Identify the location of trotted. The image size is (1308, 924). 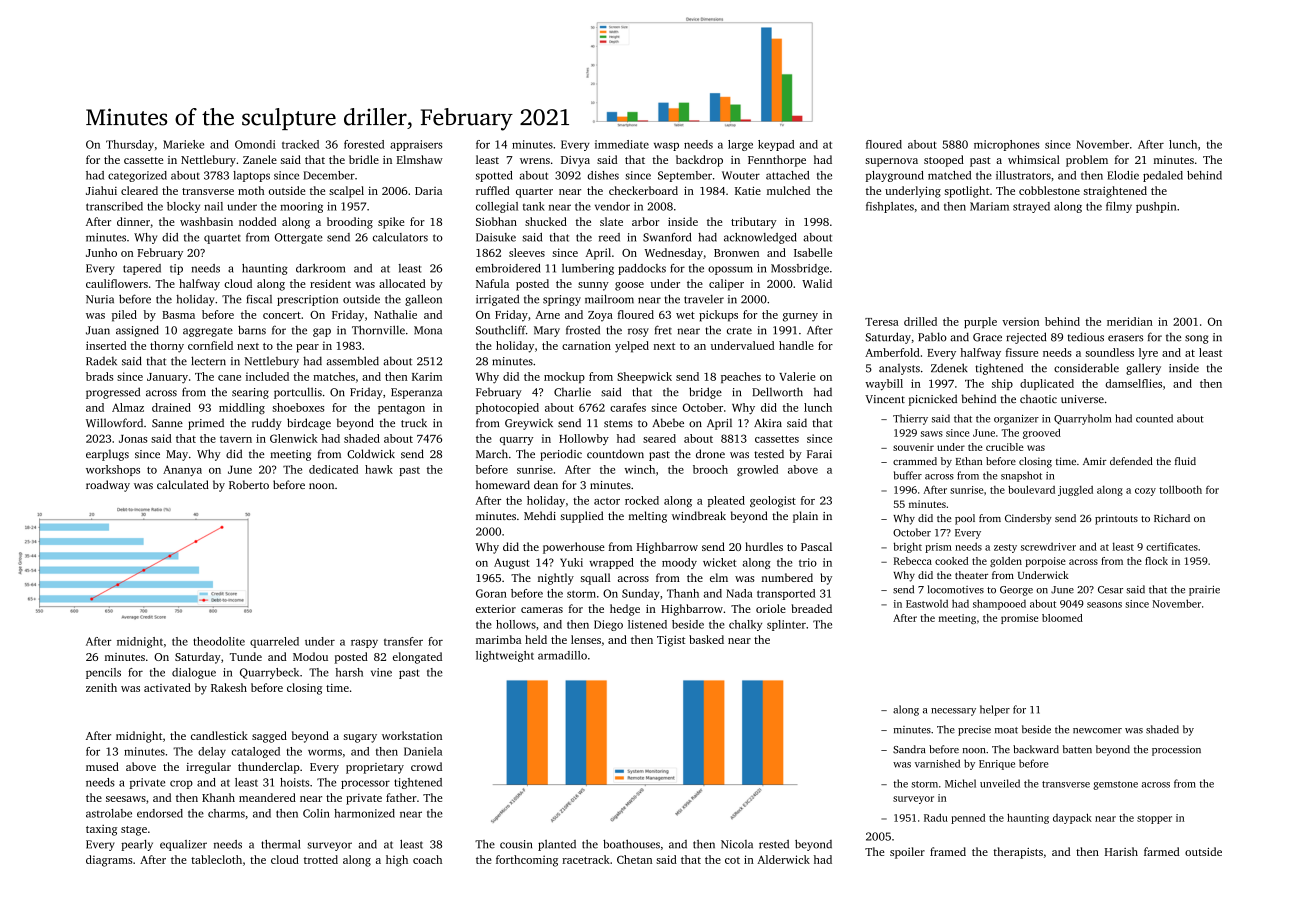
(321, 859).
